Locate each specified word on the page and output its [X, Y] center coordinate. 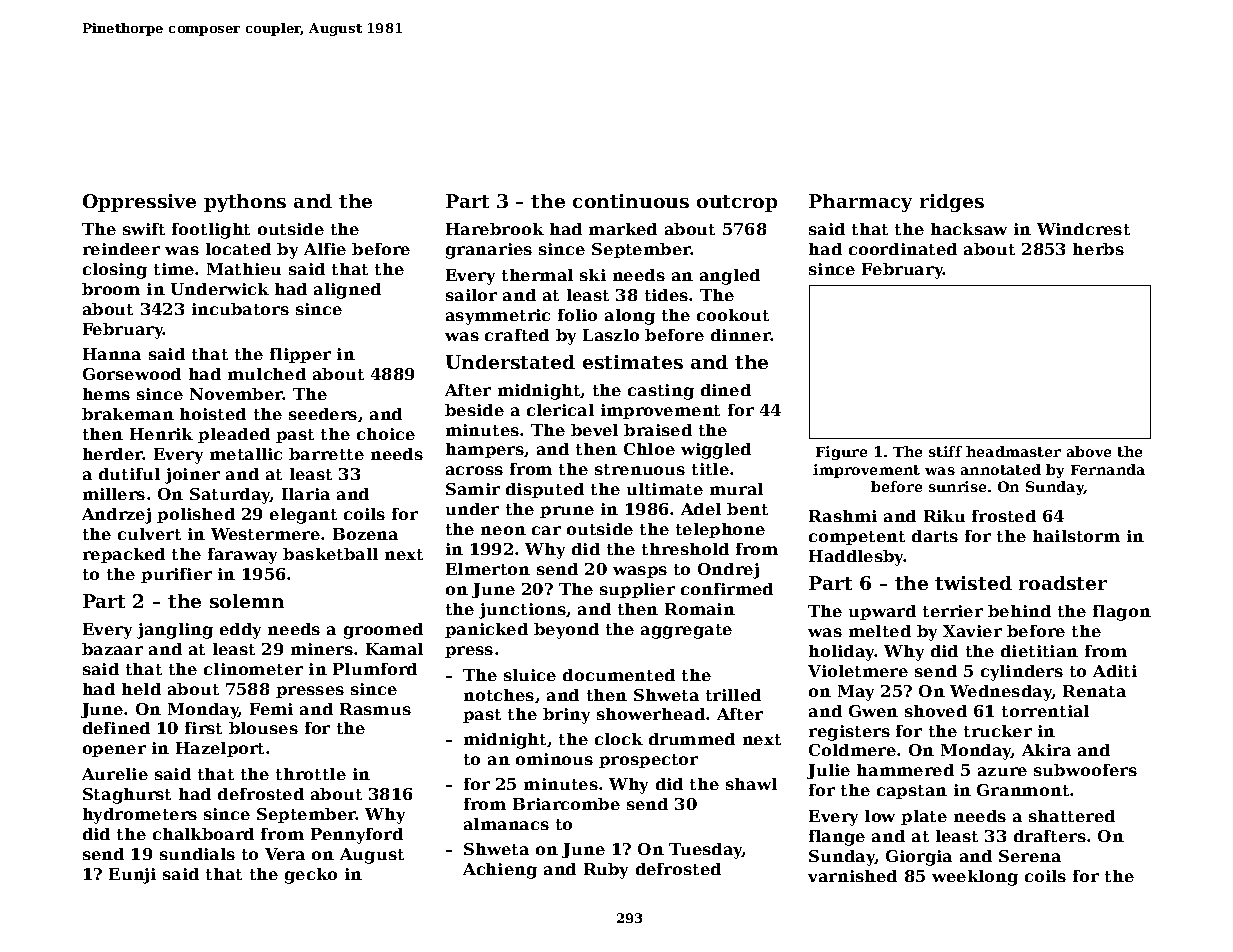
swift [144, 229]
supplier [637, 590]
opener [114, 751]
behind [1019, 611]
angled [730, 277]
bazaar [112, 649]
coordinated [903, 249]
